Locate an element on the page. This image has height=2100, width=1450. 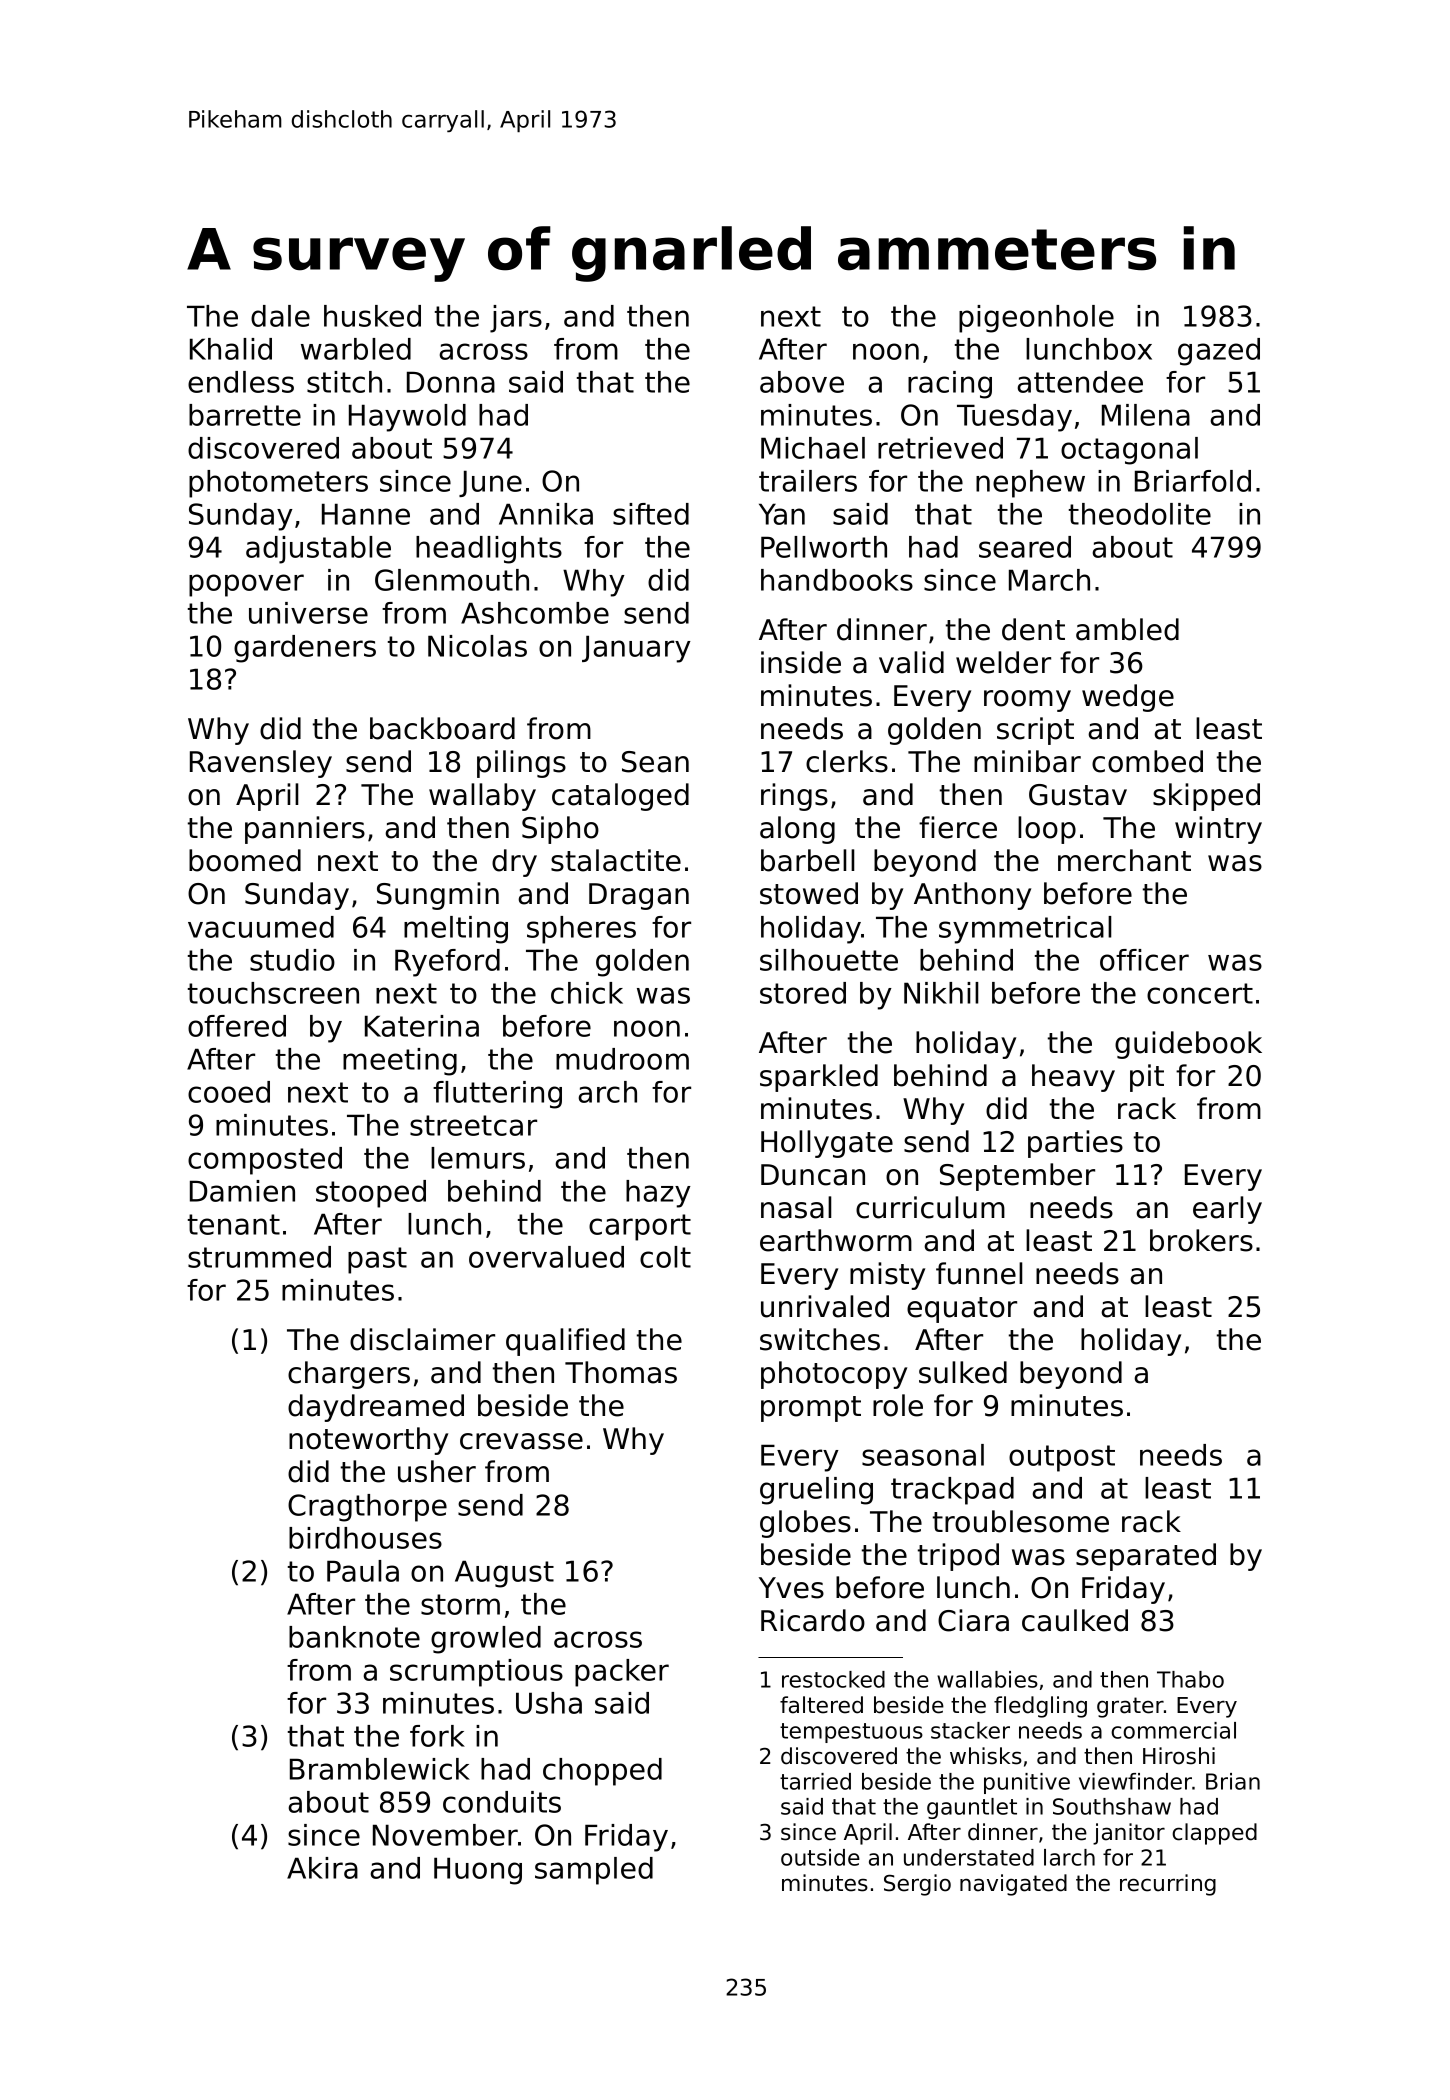
January is located at coordinates (636, 649).
